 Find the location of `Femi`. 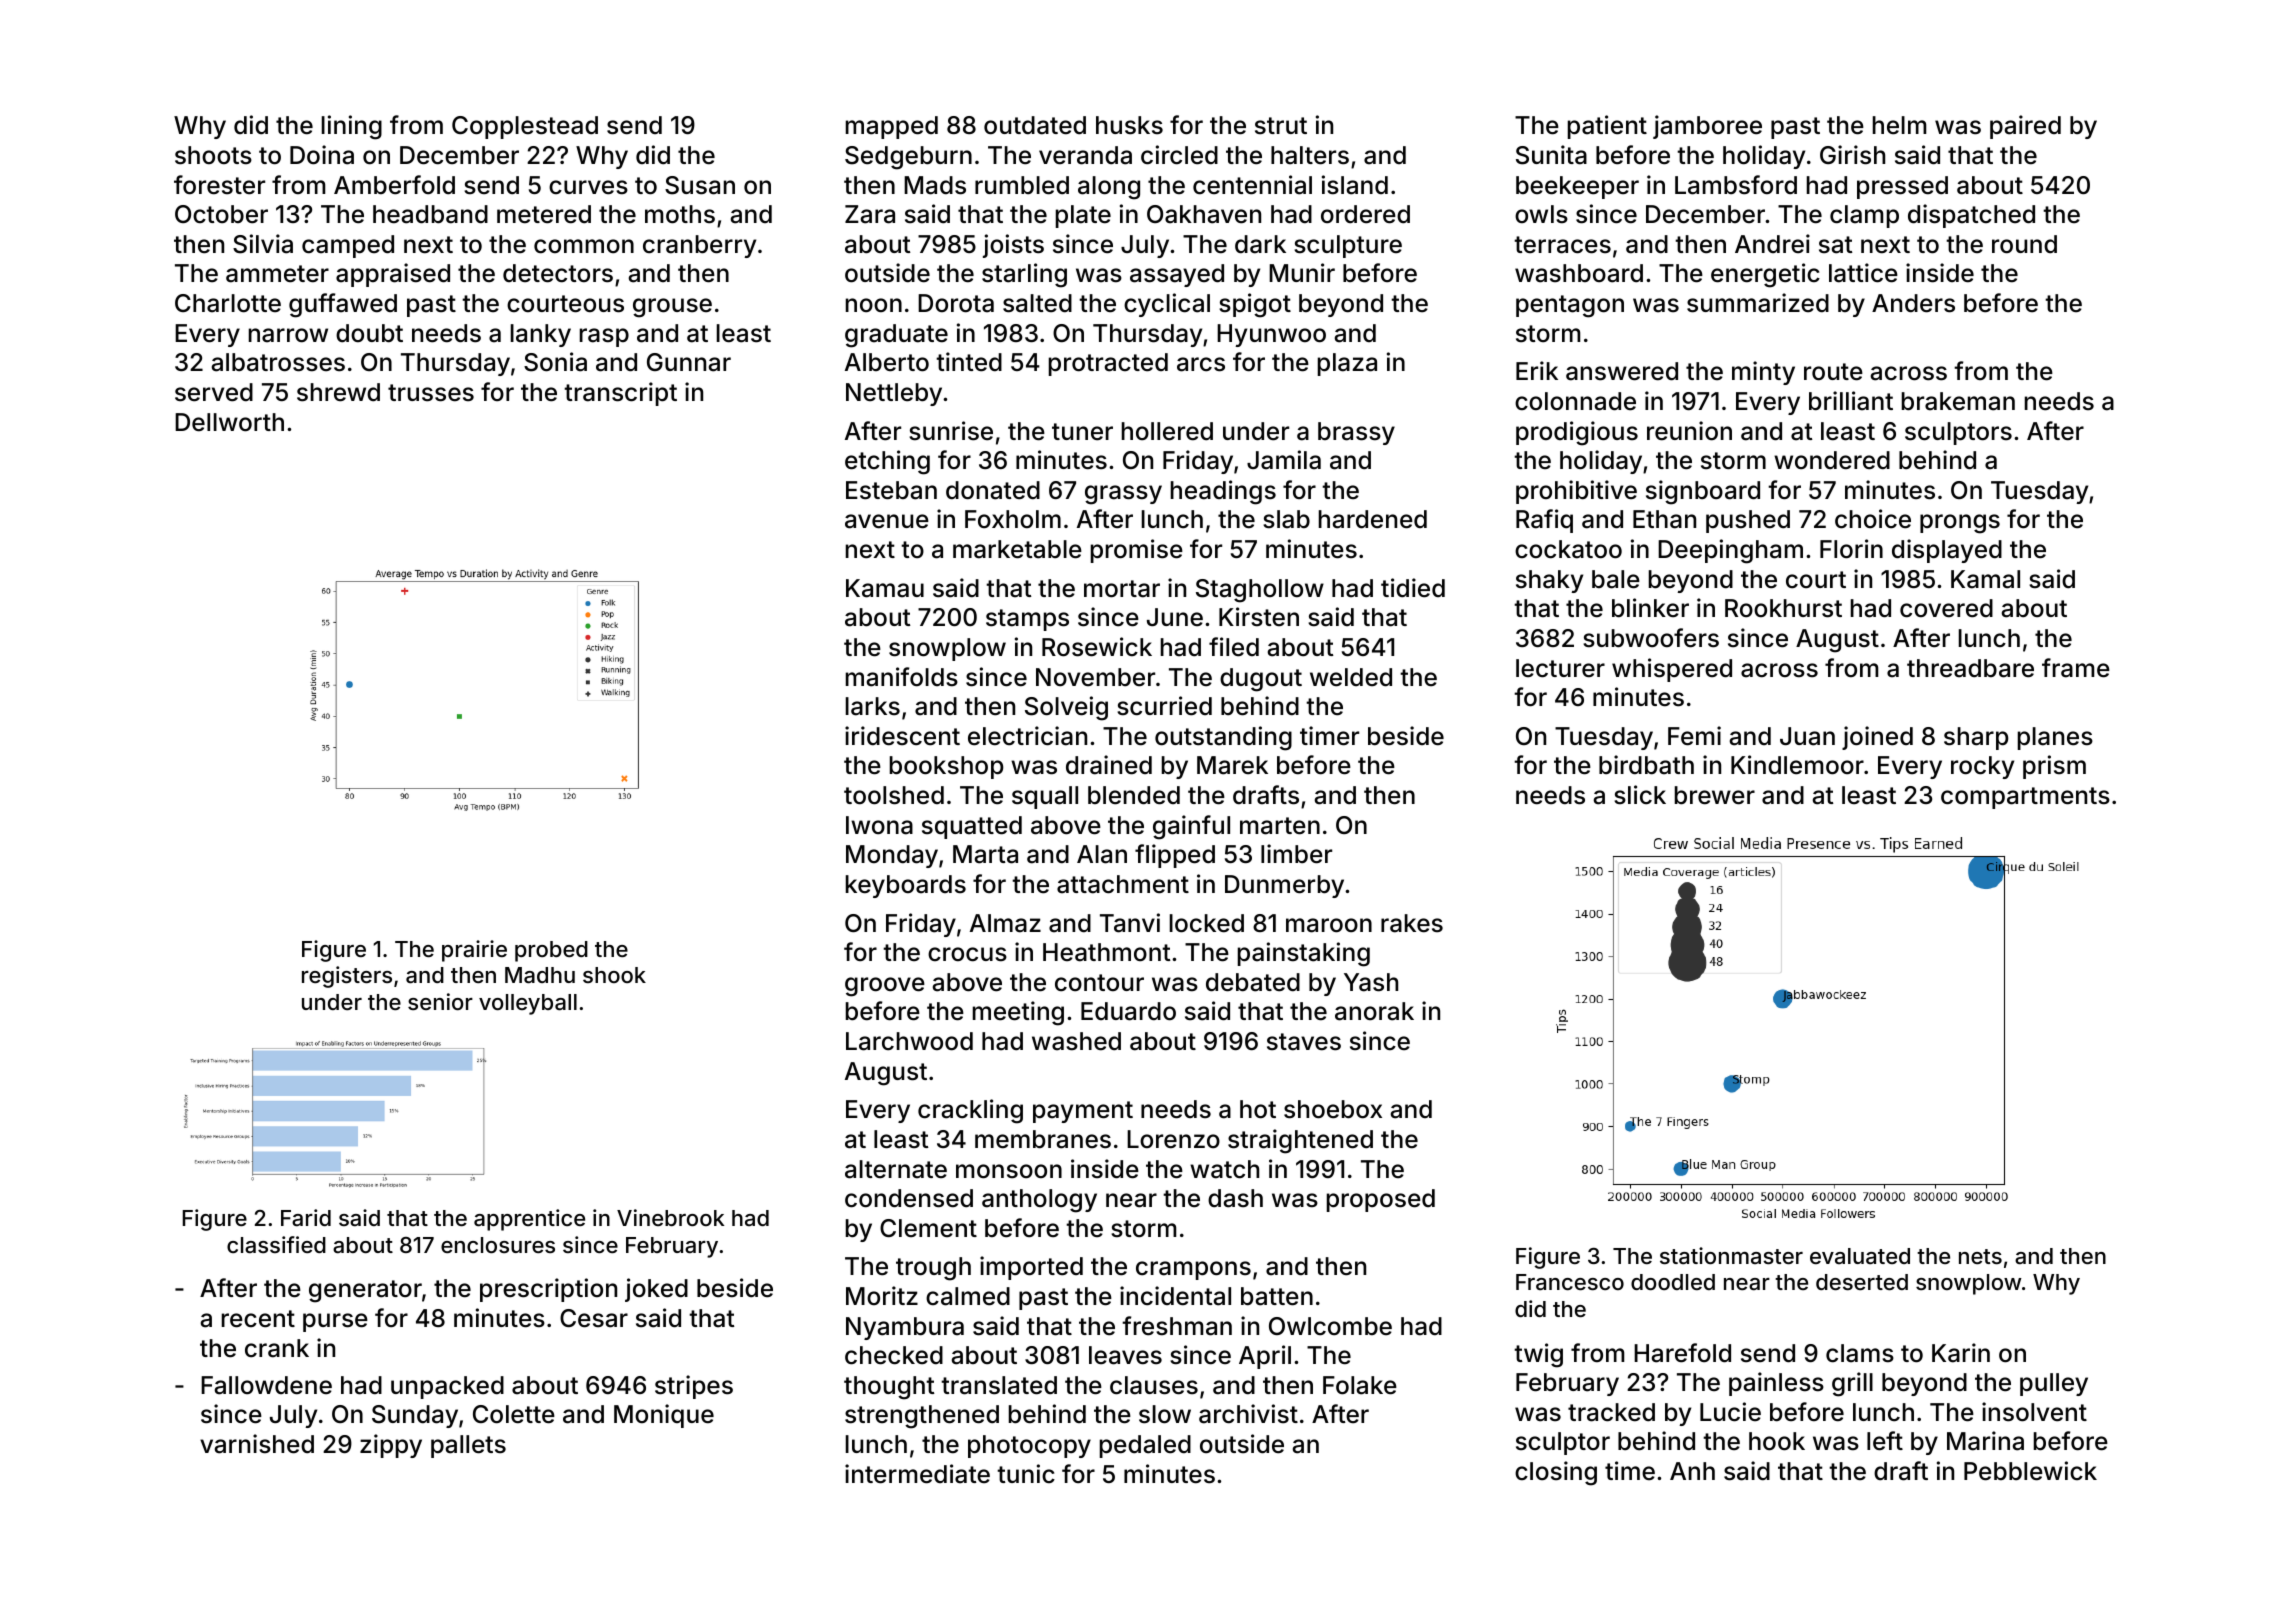

Femi is located at coordinates (1694, 736).
